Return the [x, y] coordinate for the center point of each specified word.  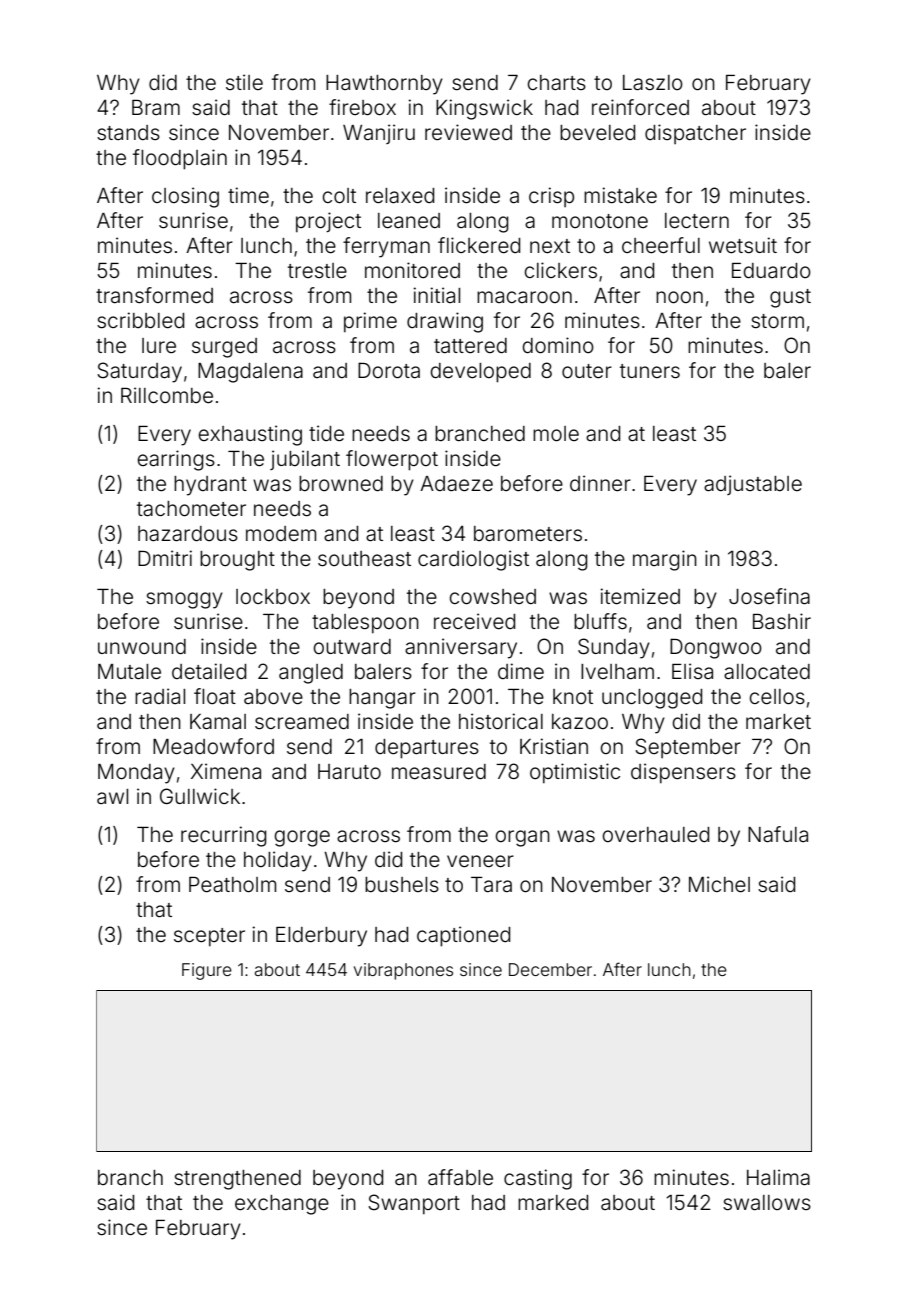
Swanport [414, 1204]
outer [587, 371]
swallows [767, 1202]
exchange [282, 1205]
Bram [156, 107]
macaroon [524, 297]
